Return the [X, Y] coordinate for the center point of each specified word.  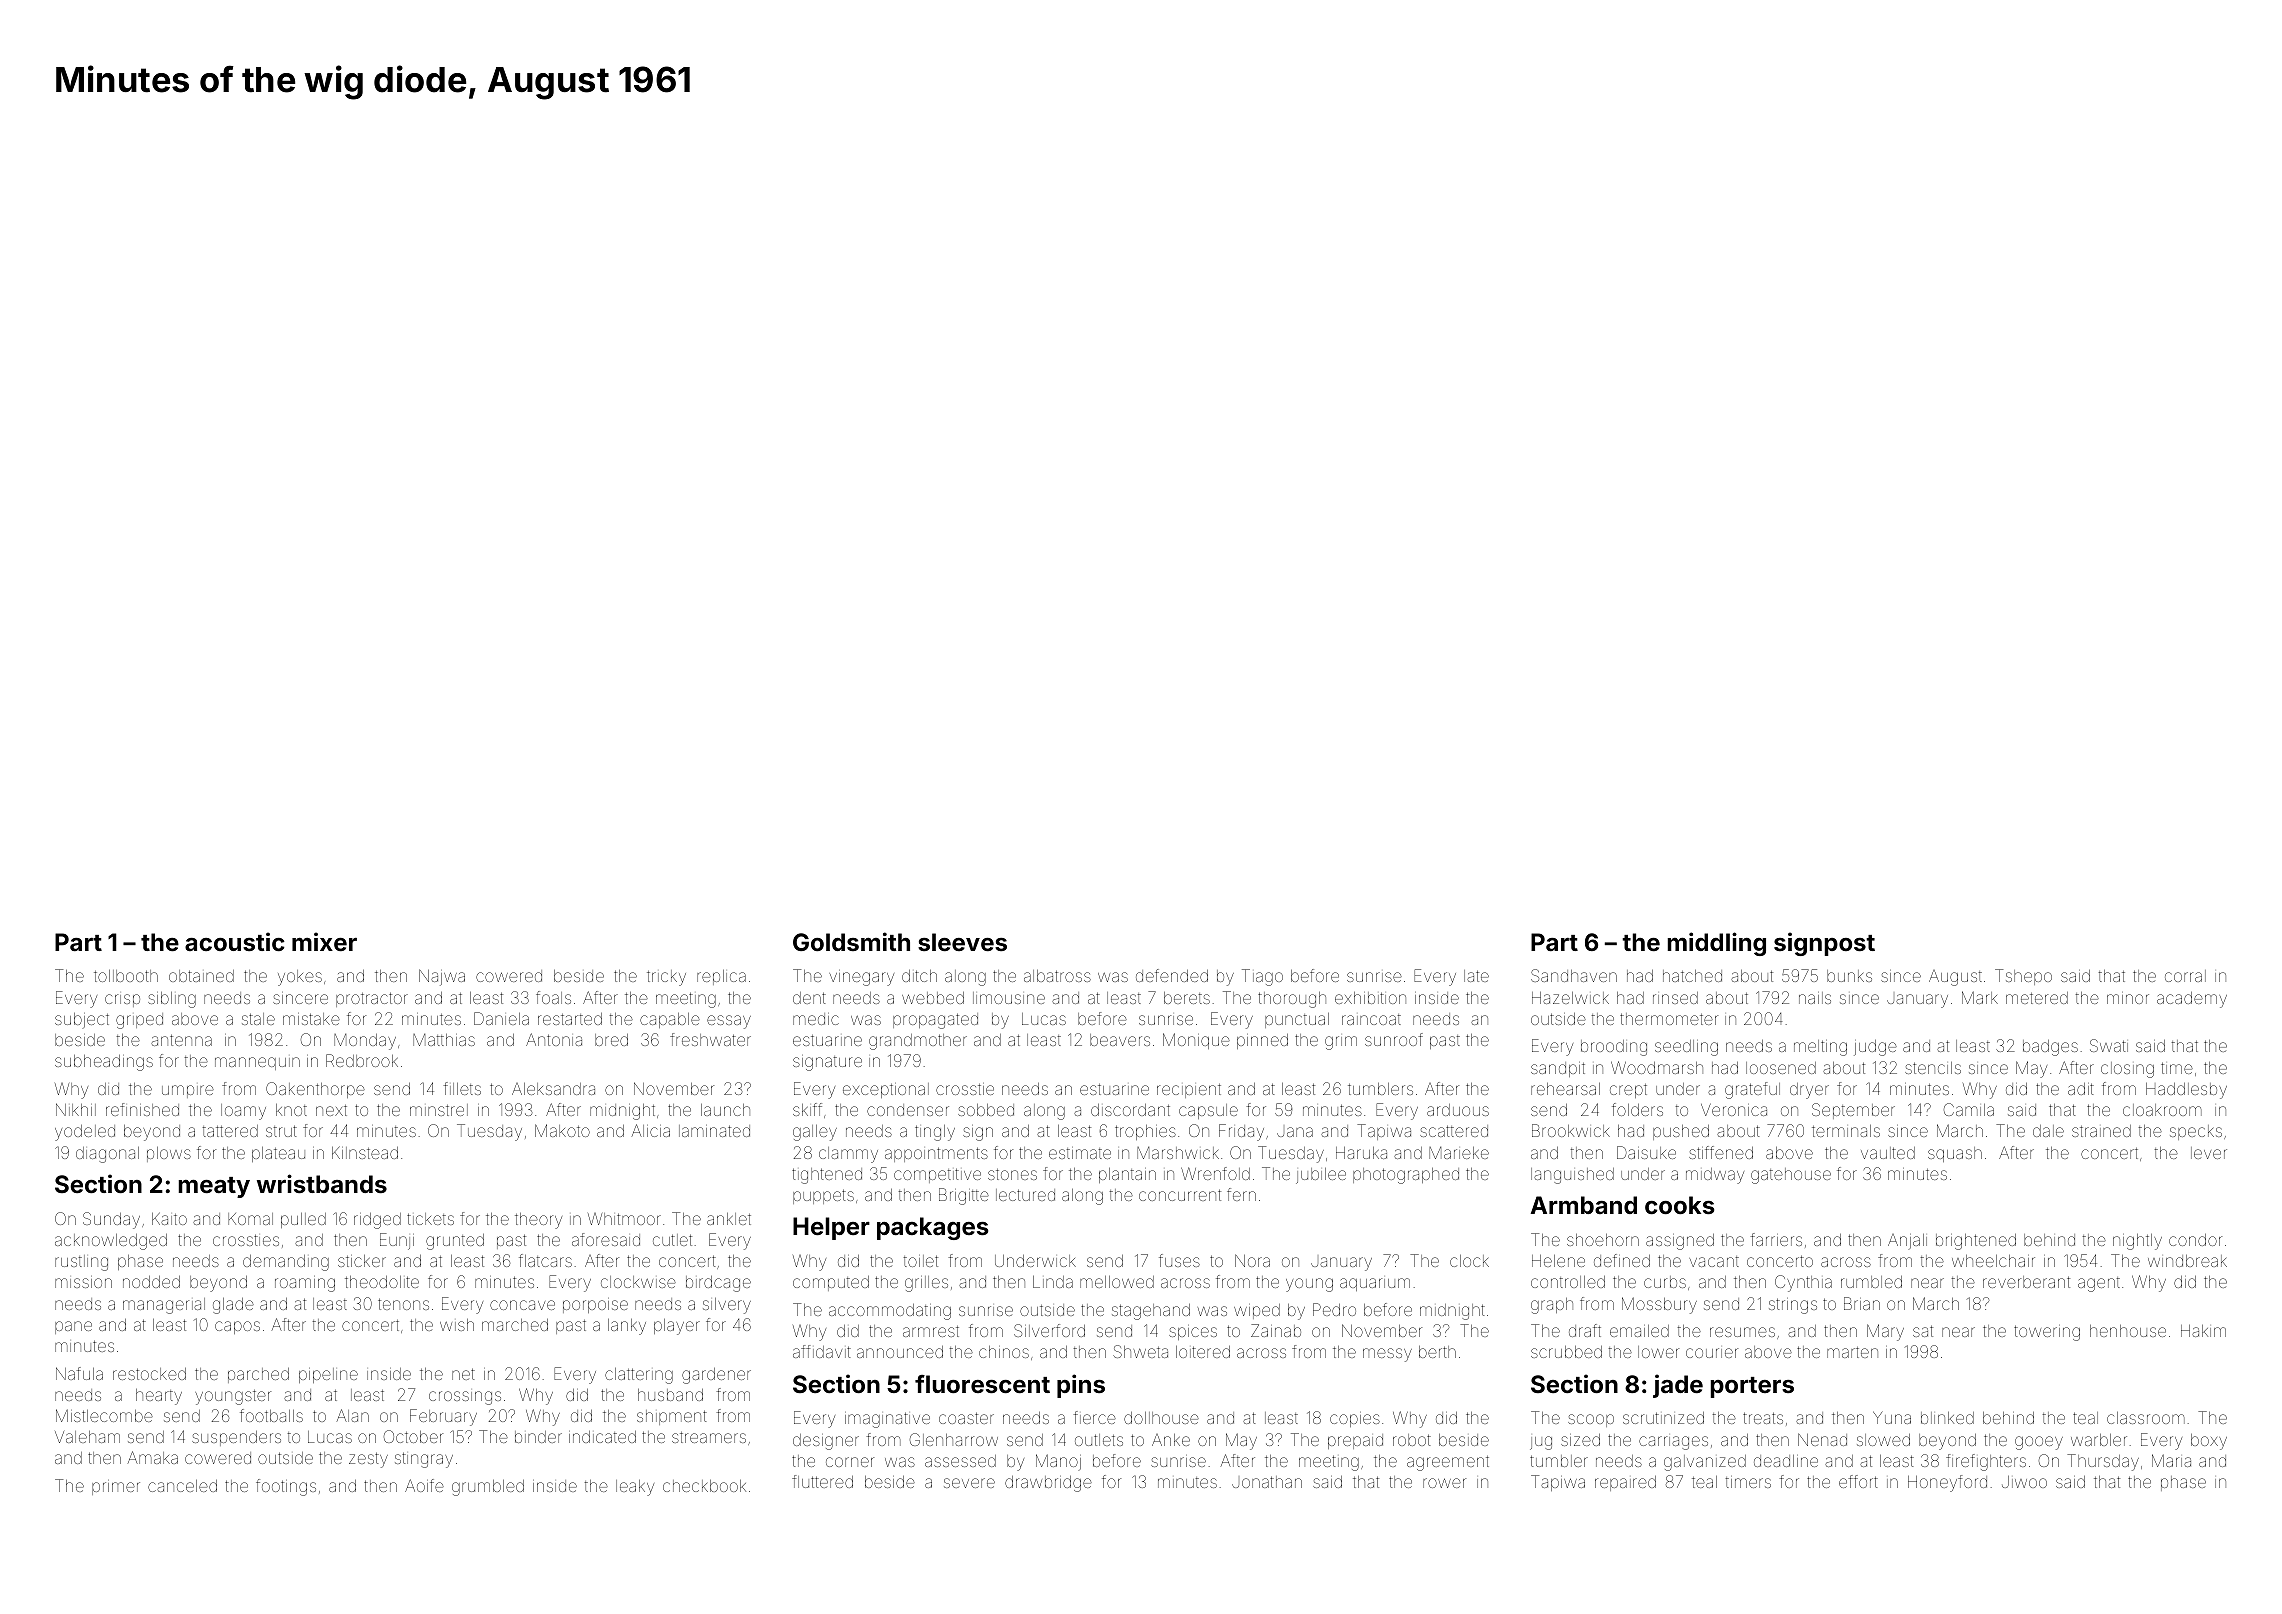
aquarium [1375, 1284]
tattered [230, 1131]
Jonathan [1267, 1482]
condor [2195, 1240]
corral [2185, 976]
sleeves [962, 942]
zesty [368, 1460]
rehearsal [1565, 1089]
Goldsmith [851, 942]
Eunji [397, 1241]
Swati [2109, 1045]
